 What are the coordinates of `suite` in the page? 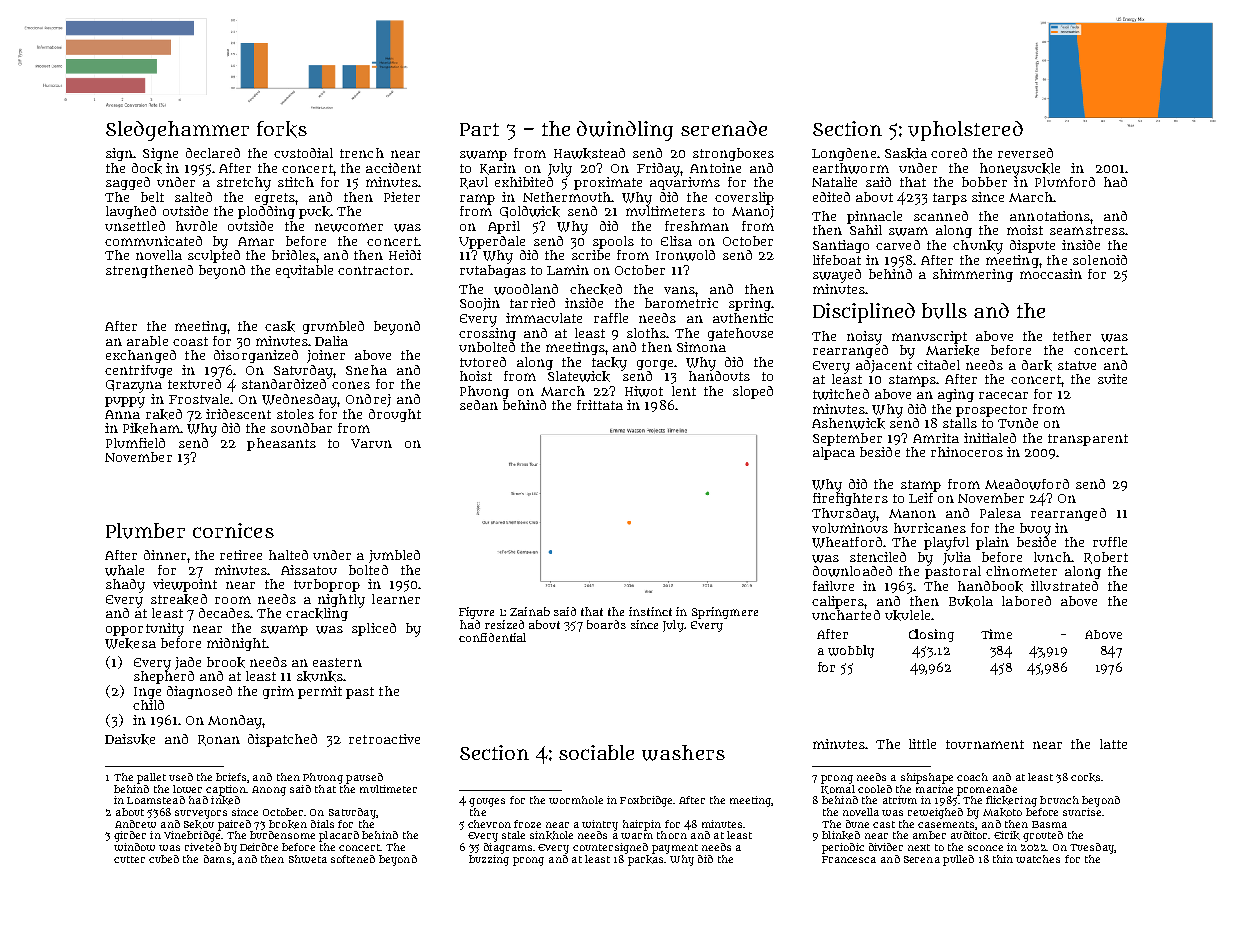 It's located at (1112, 379).
